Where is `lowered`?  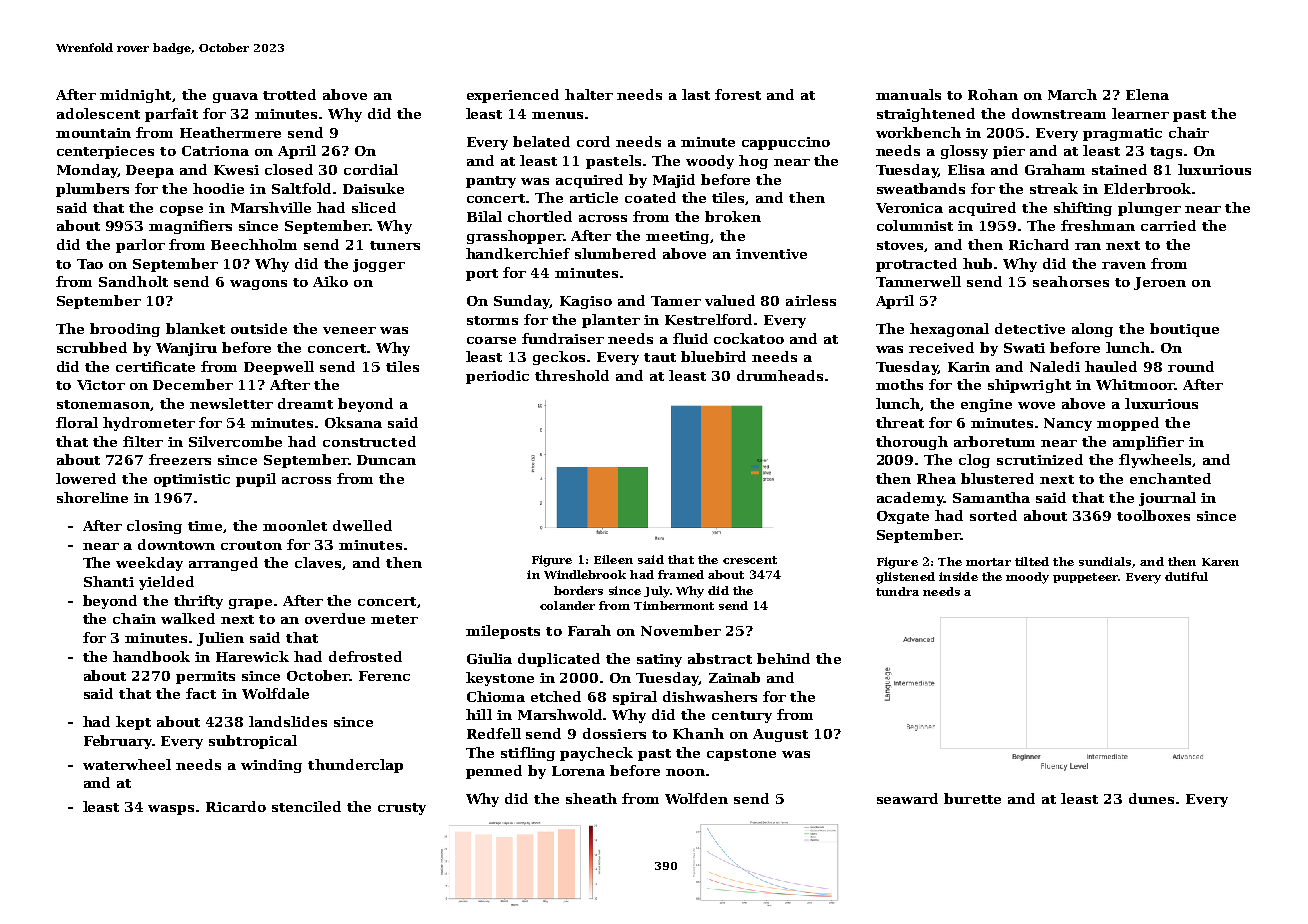
lowered is located at coordinates (86, 478).
